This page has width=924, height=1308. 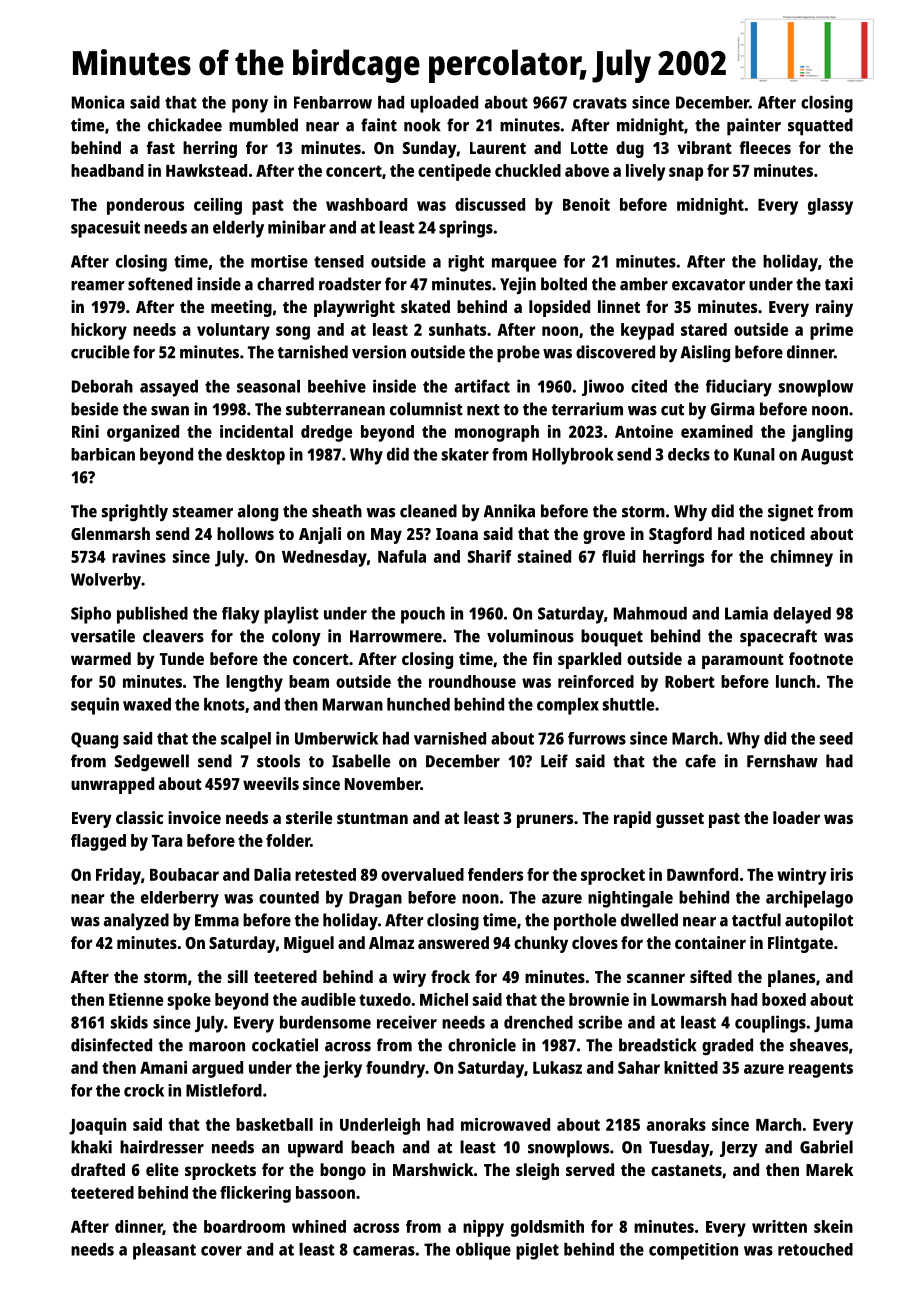 What do you see at coordinates (418, 704) in the page?
I see `hunched` at bounding box center [418, 704].
